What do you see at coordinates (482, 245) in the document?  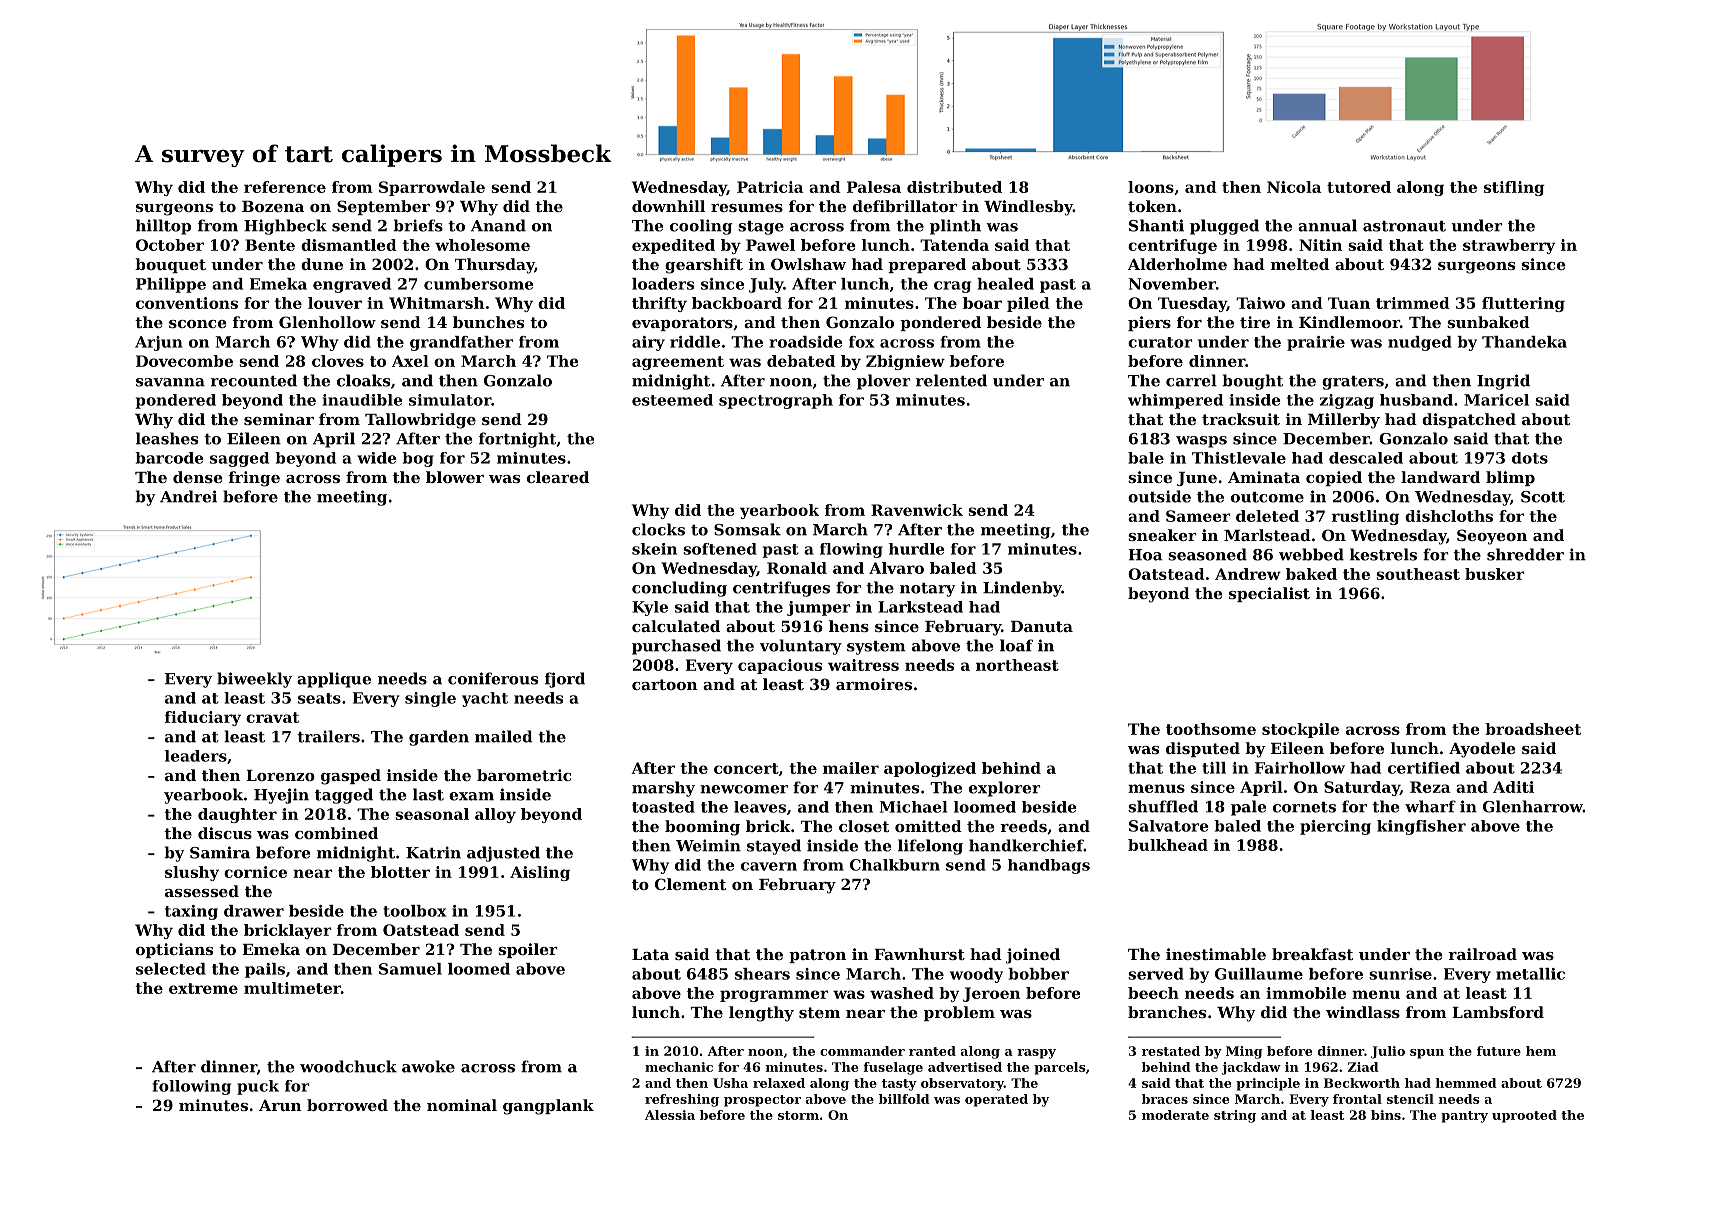 I see `wholesome` at bounding box center [482, 245].
